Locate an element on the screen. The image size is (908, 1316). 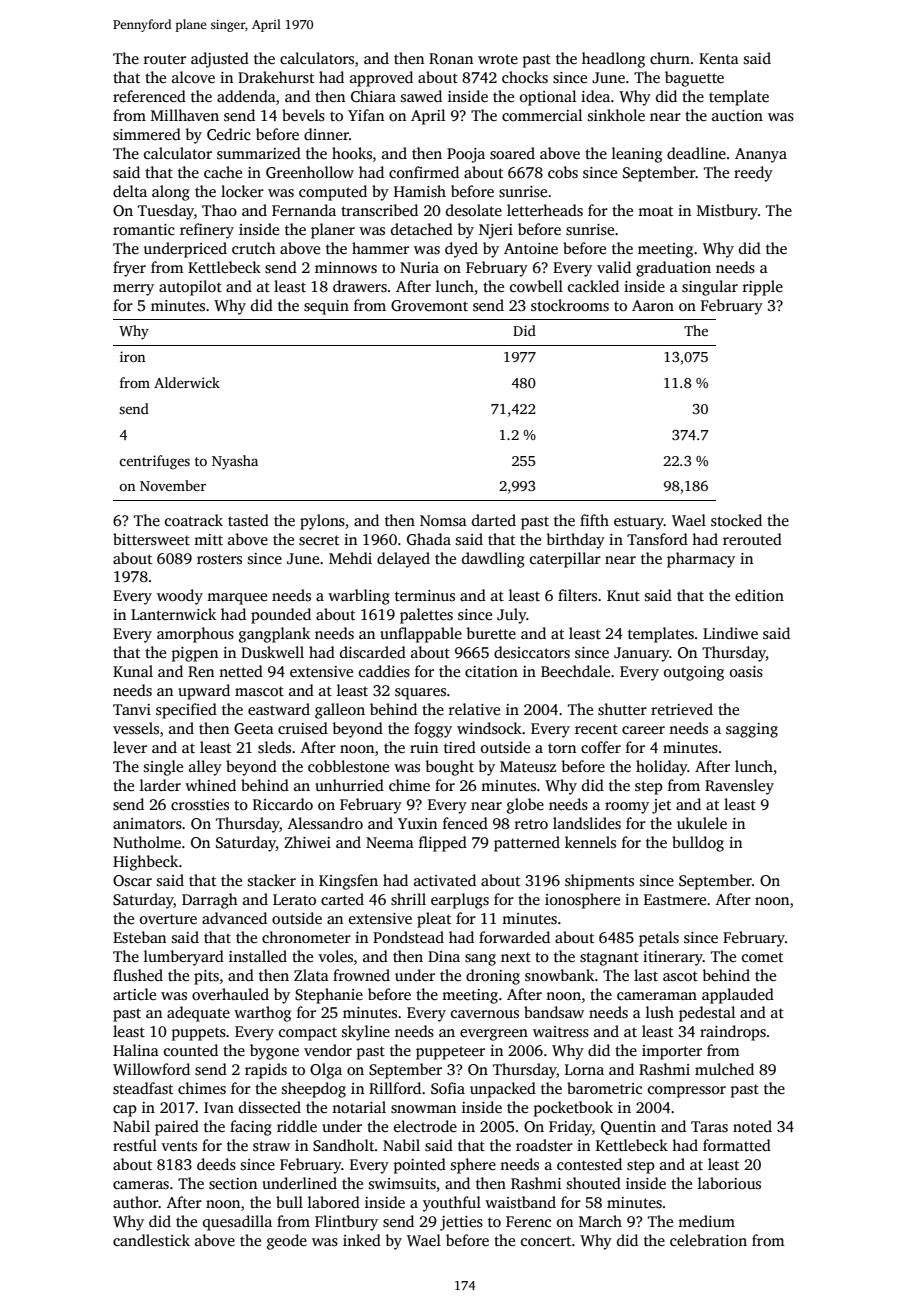
straw is located at coordinates (271, 1146).
